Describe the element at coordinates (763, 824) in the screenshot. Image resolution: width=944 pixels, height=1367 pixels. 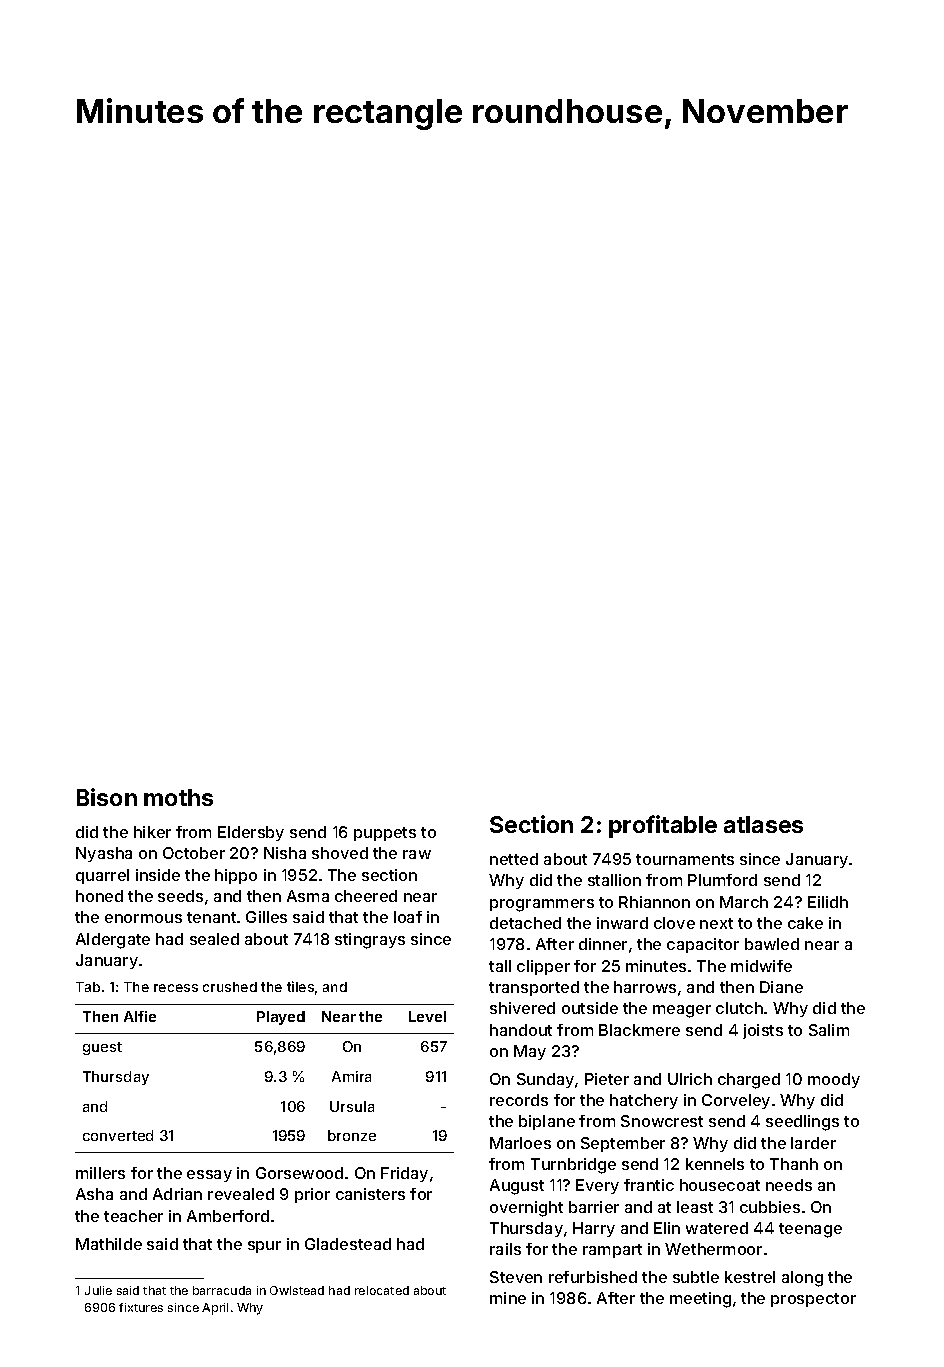
I see `atlases` at that location.
